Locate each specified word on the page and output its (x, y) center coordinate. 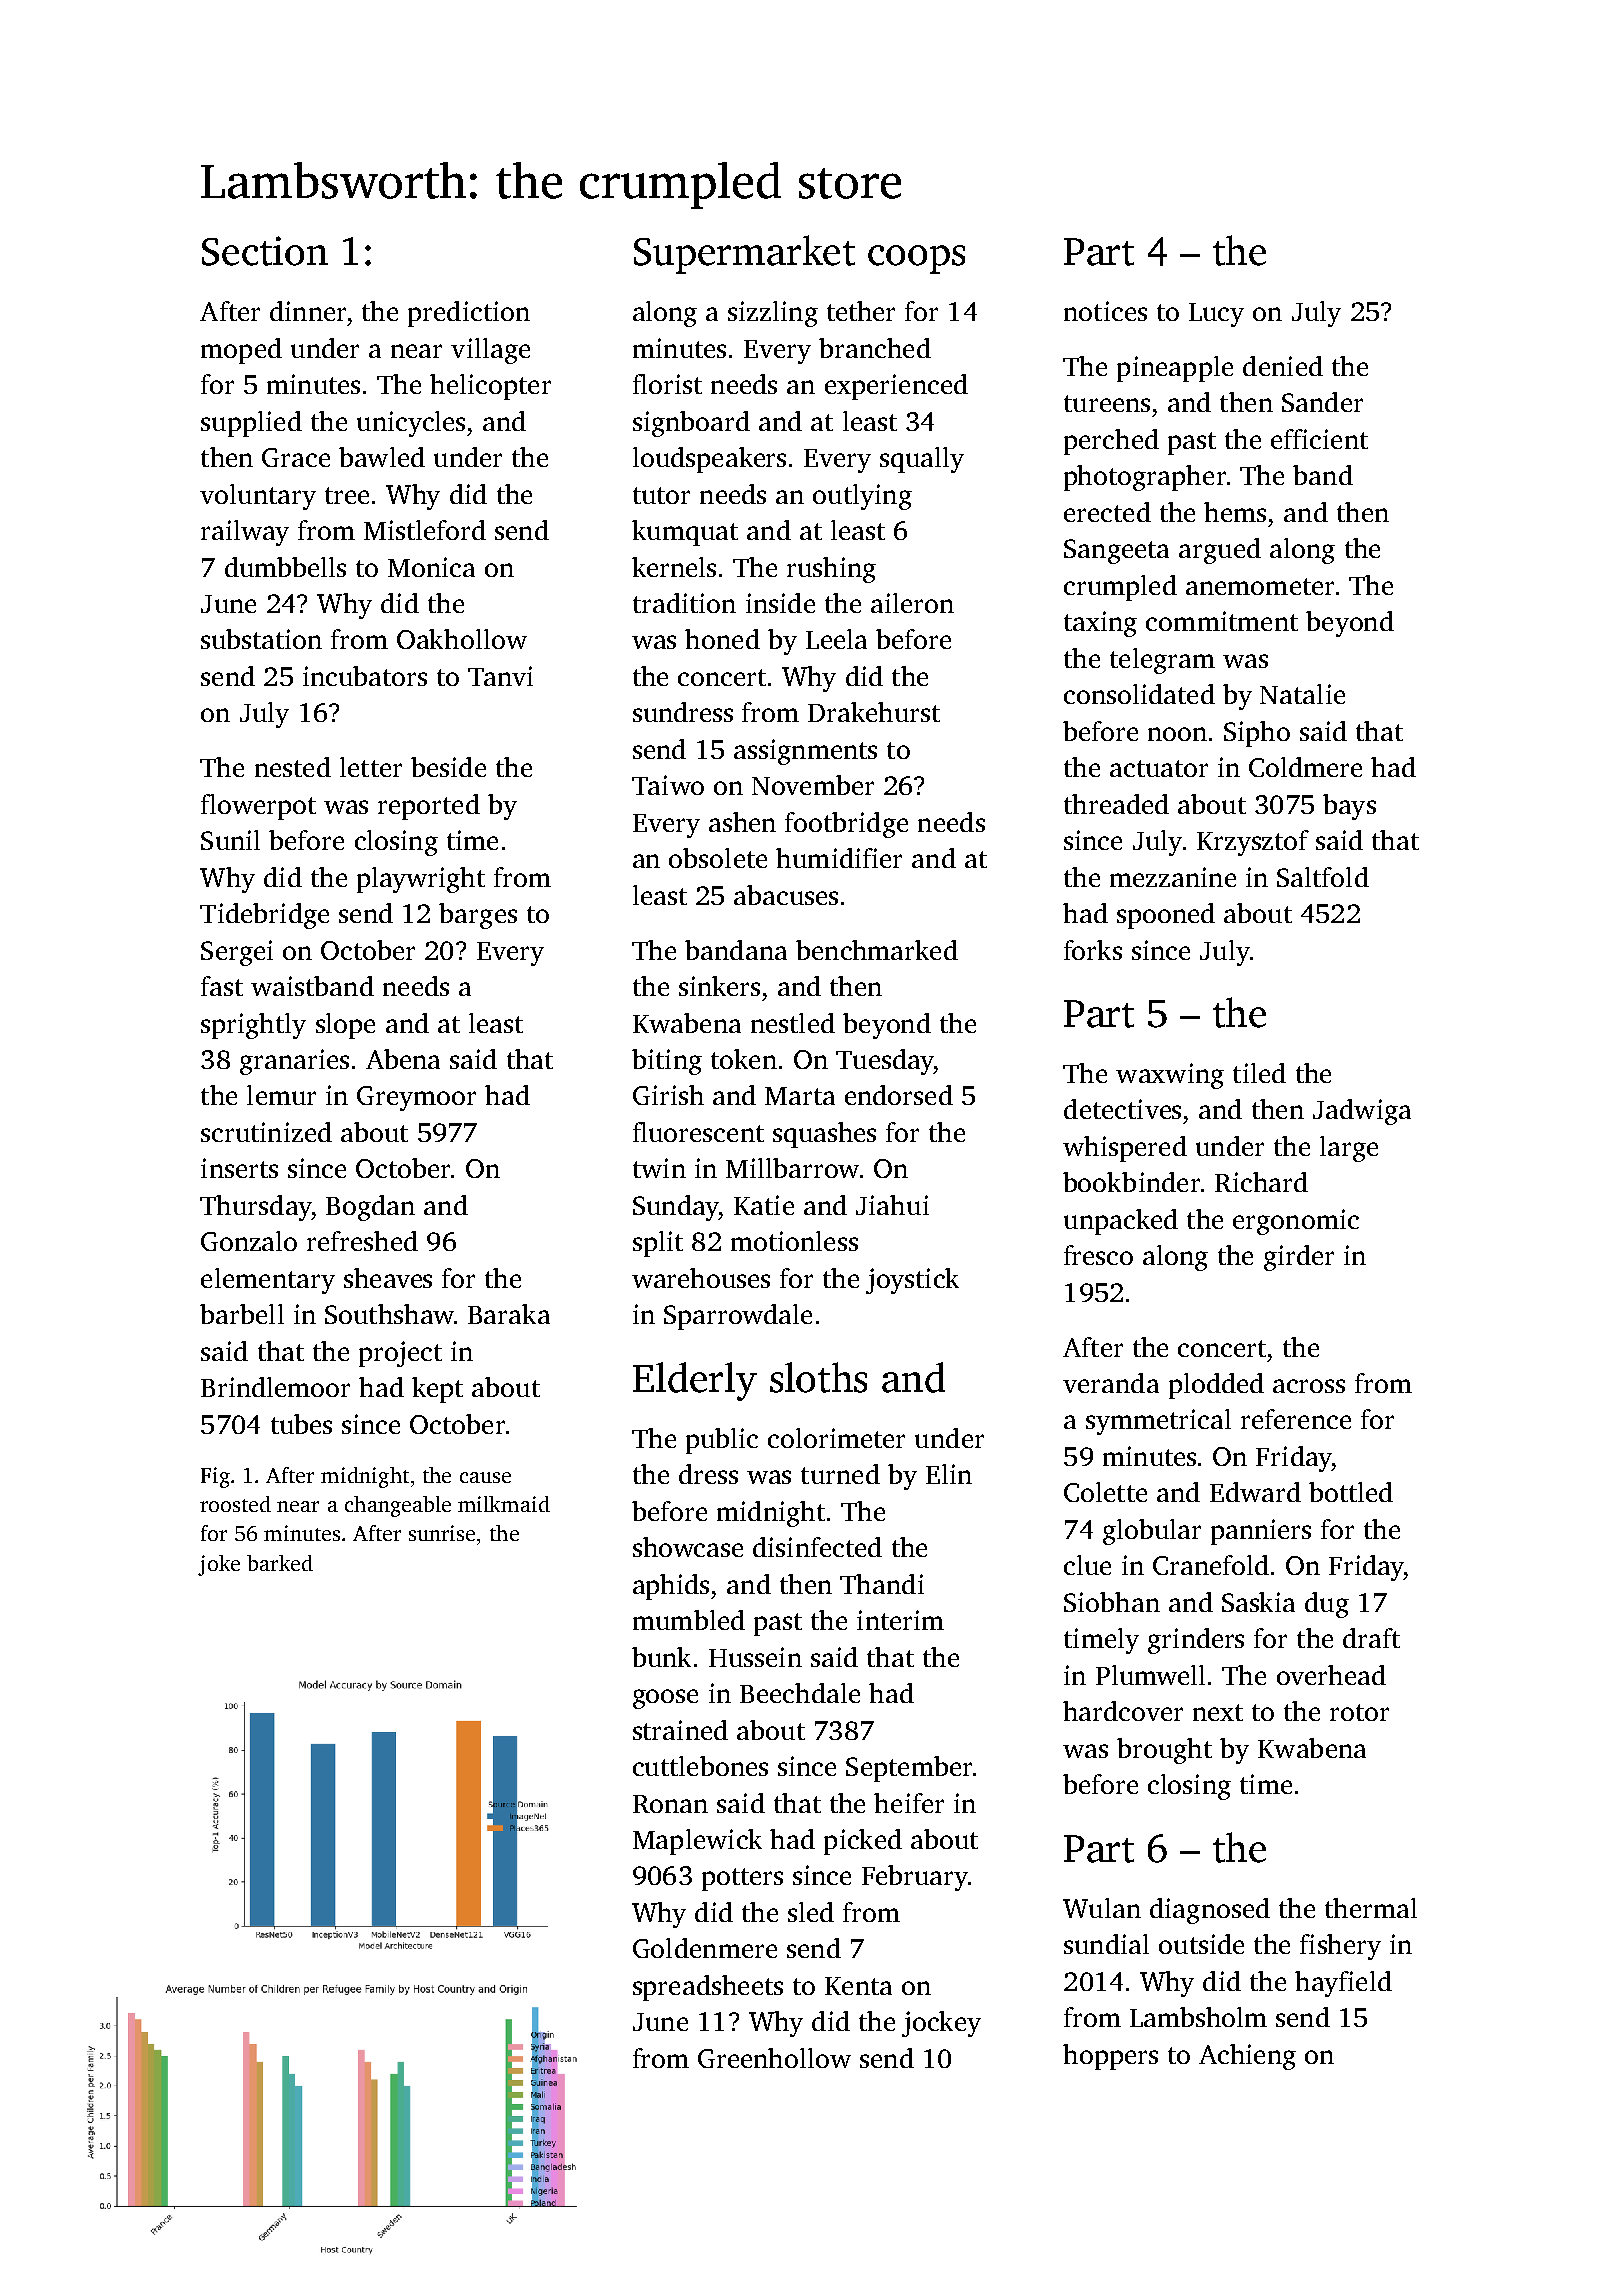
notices (1105, 311)
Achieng (1247, 2057)
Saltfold (1323, 877)
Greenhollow (774, 2058)
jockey (941, 2024)
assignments (805, 752)
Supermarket (744, 254)
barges (478, 916)
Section (265, 251)
